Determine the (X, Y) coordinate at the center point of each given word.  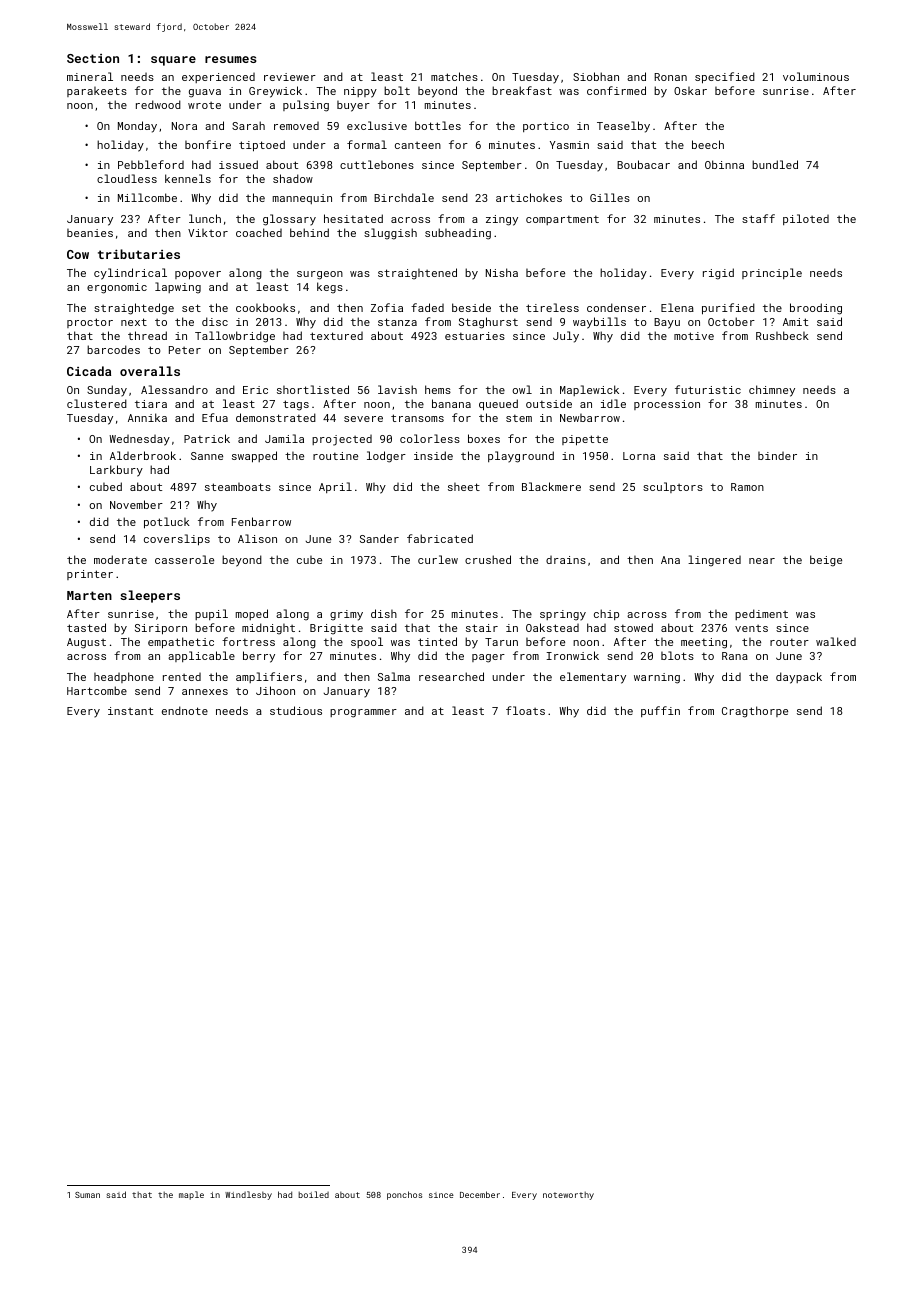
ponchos (404, 1195)
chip (606, 614)
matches (454, 76)
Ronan (670, 77)
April (335, 487)
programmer (363, 713)
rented (182, 677)
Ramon (747, 487)
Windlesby (248, 1195)
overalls (150, 371)
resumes (231, 59)
